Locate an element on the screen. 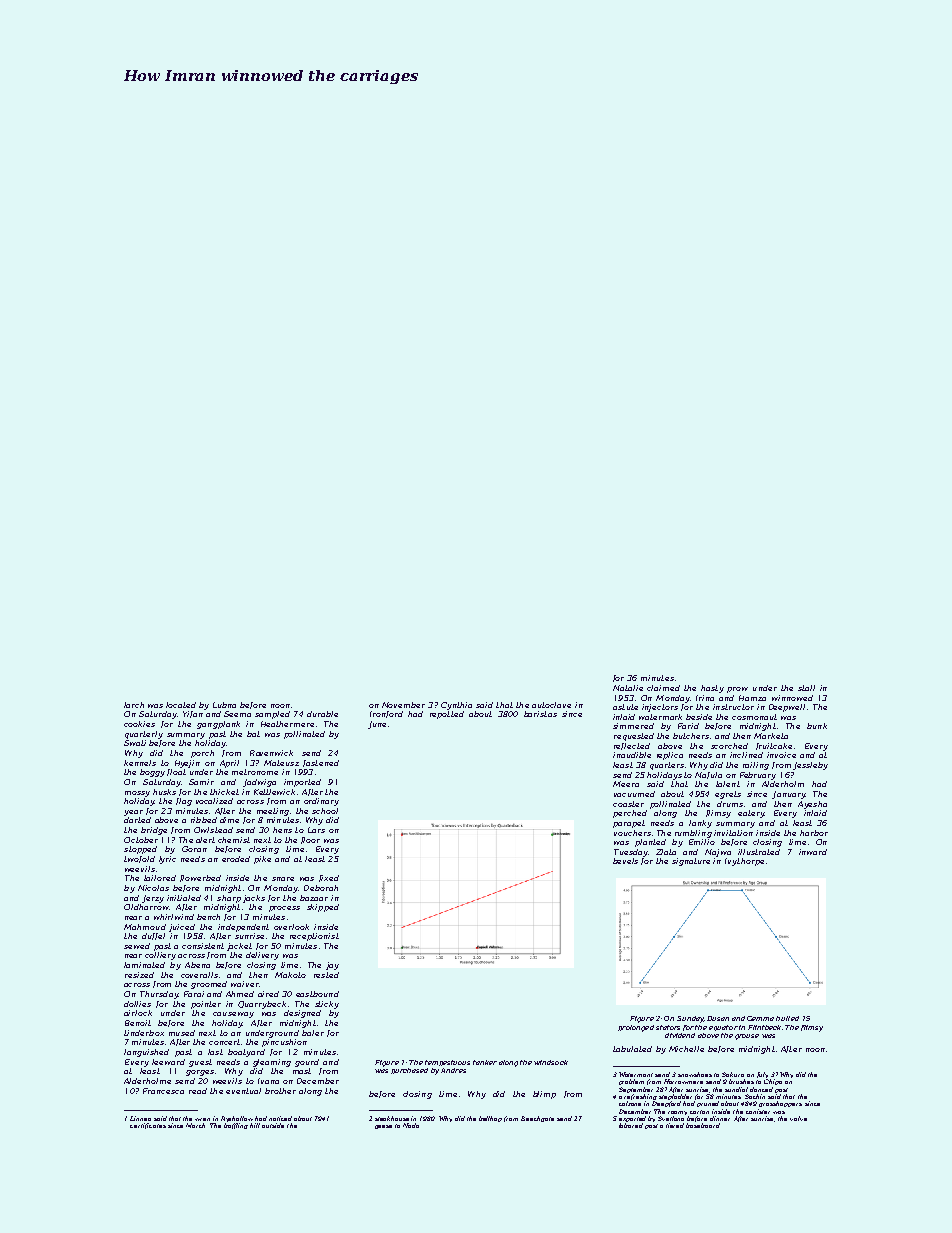  sticky is located at coordinates (327, 1005).
